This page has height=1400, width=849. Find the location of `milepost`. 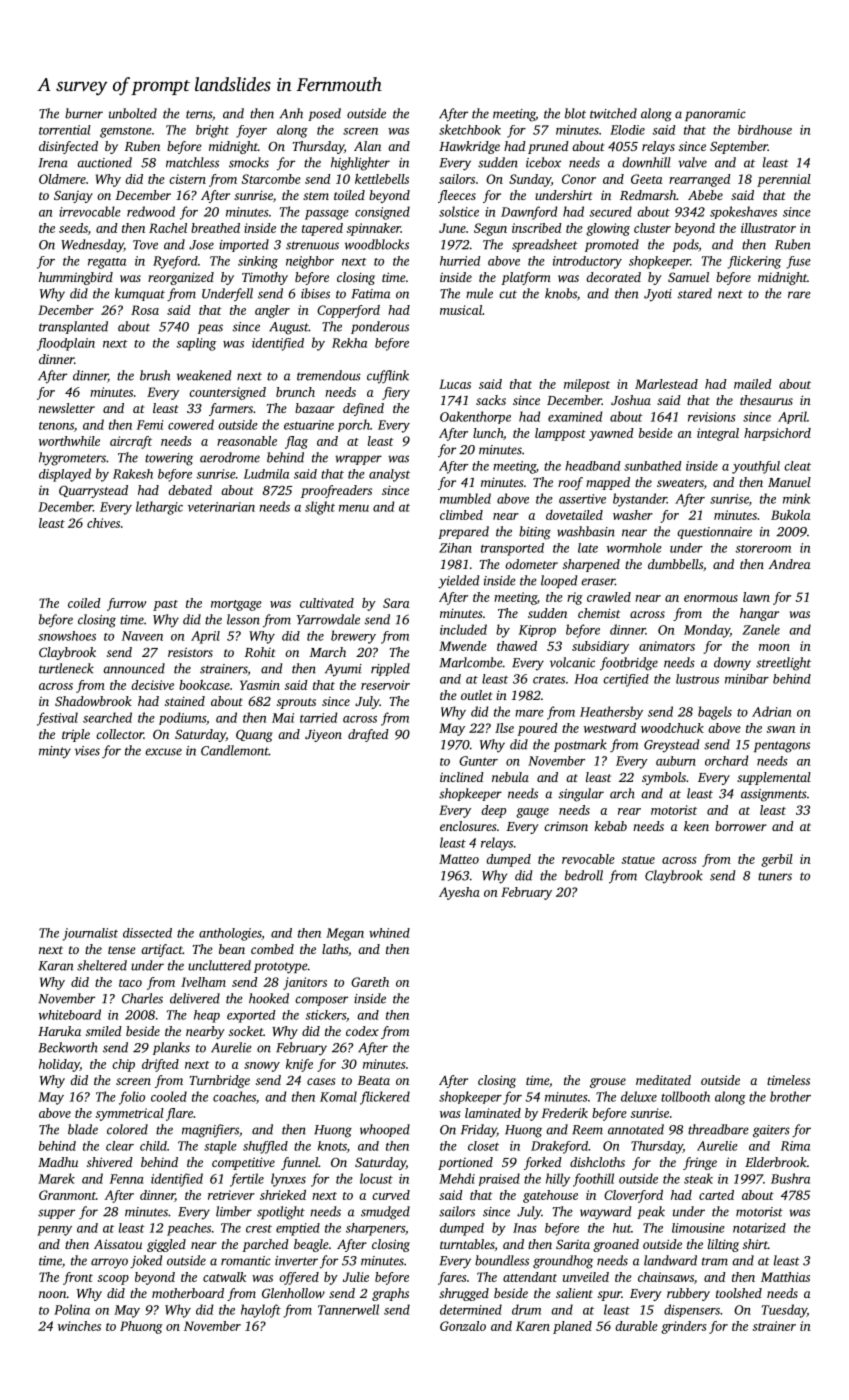

milepost is located at coordinates (587, 385).
